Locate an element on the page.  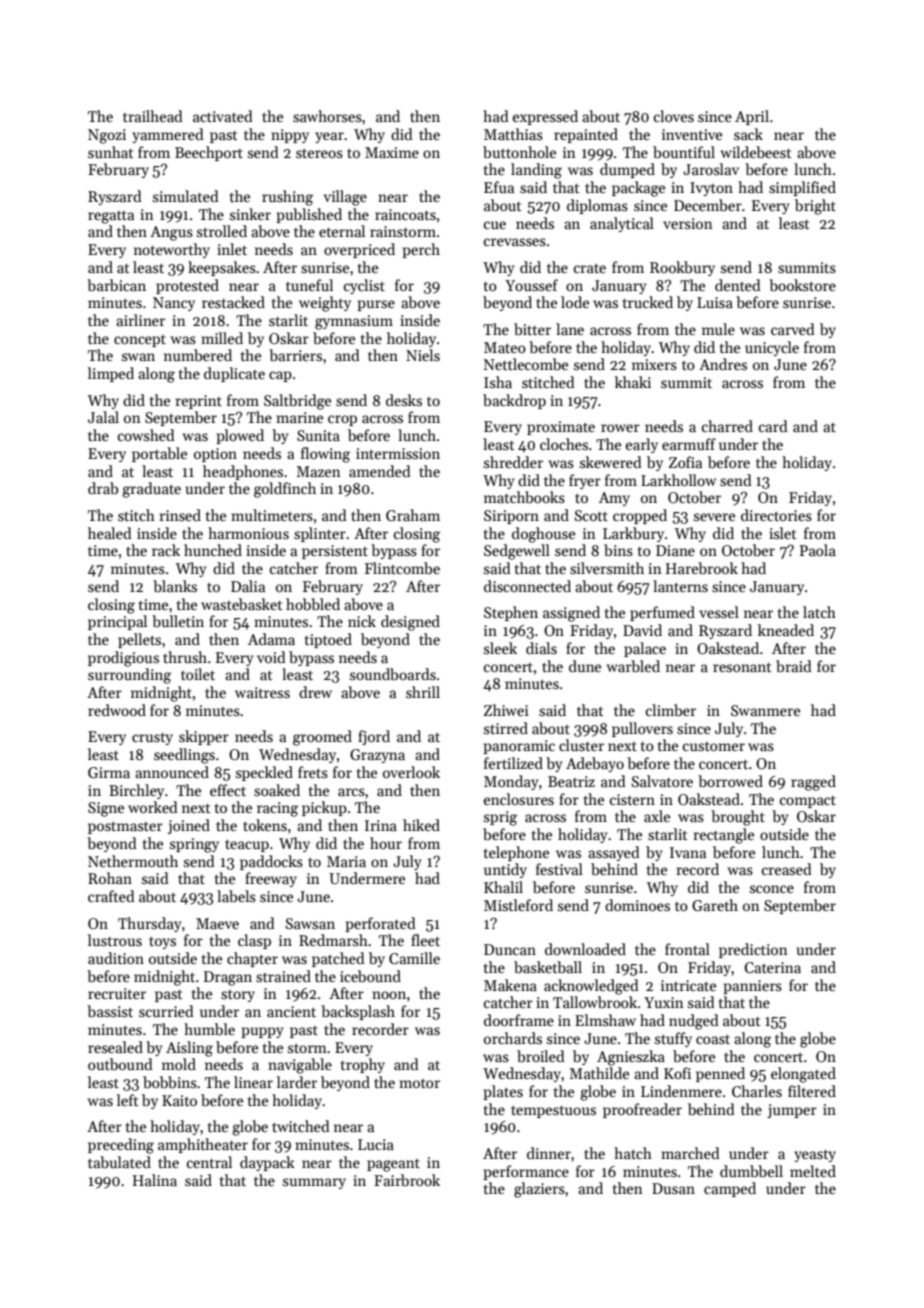
outbound is located at coordinates (120, 1064).
